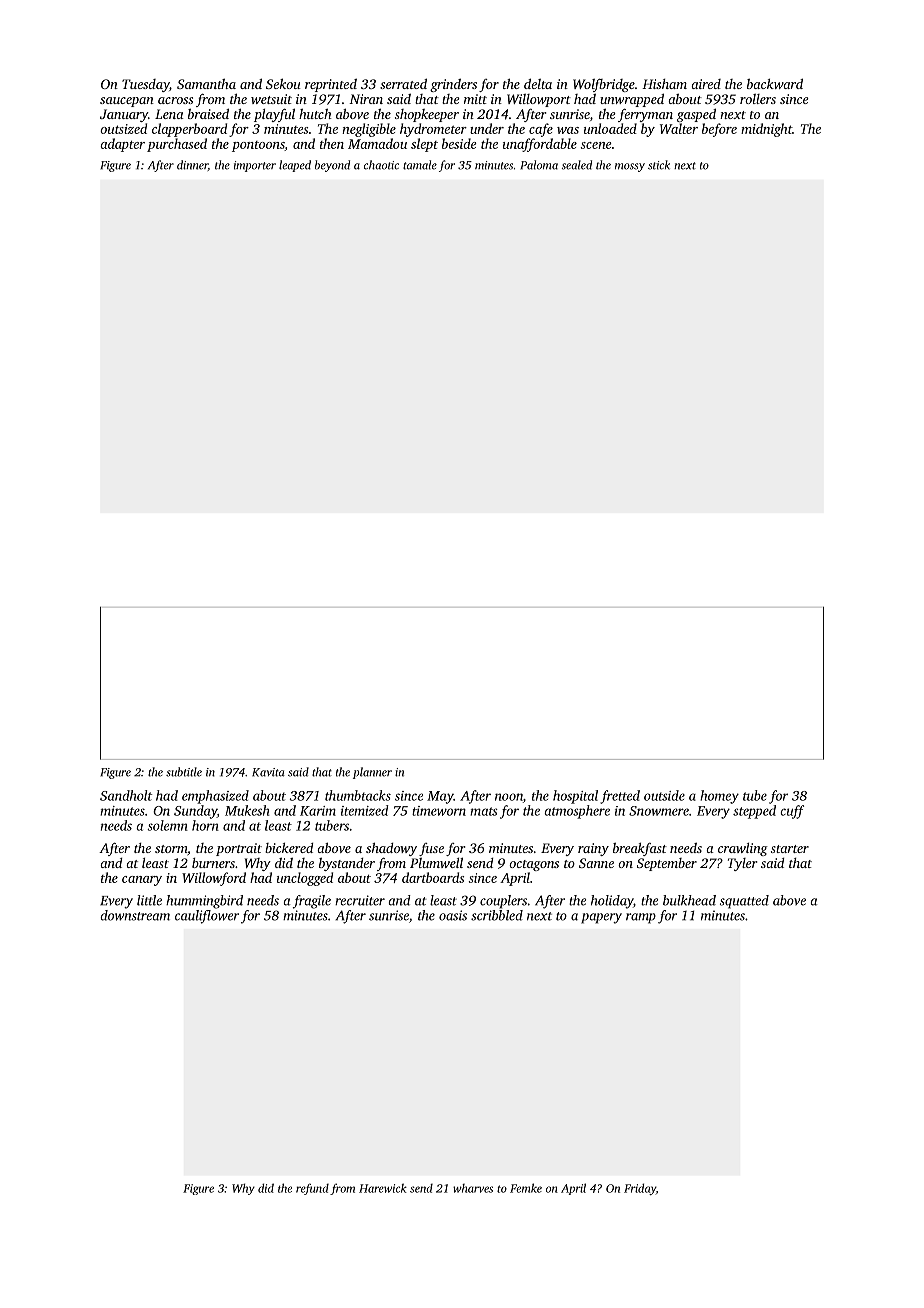 Image resolution: width=924 pixels, height=1308 pixels. Describe the element at coordinates (453, 85) in the page. I see `grinders` at that location.
